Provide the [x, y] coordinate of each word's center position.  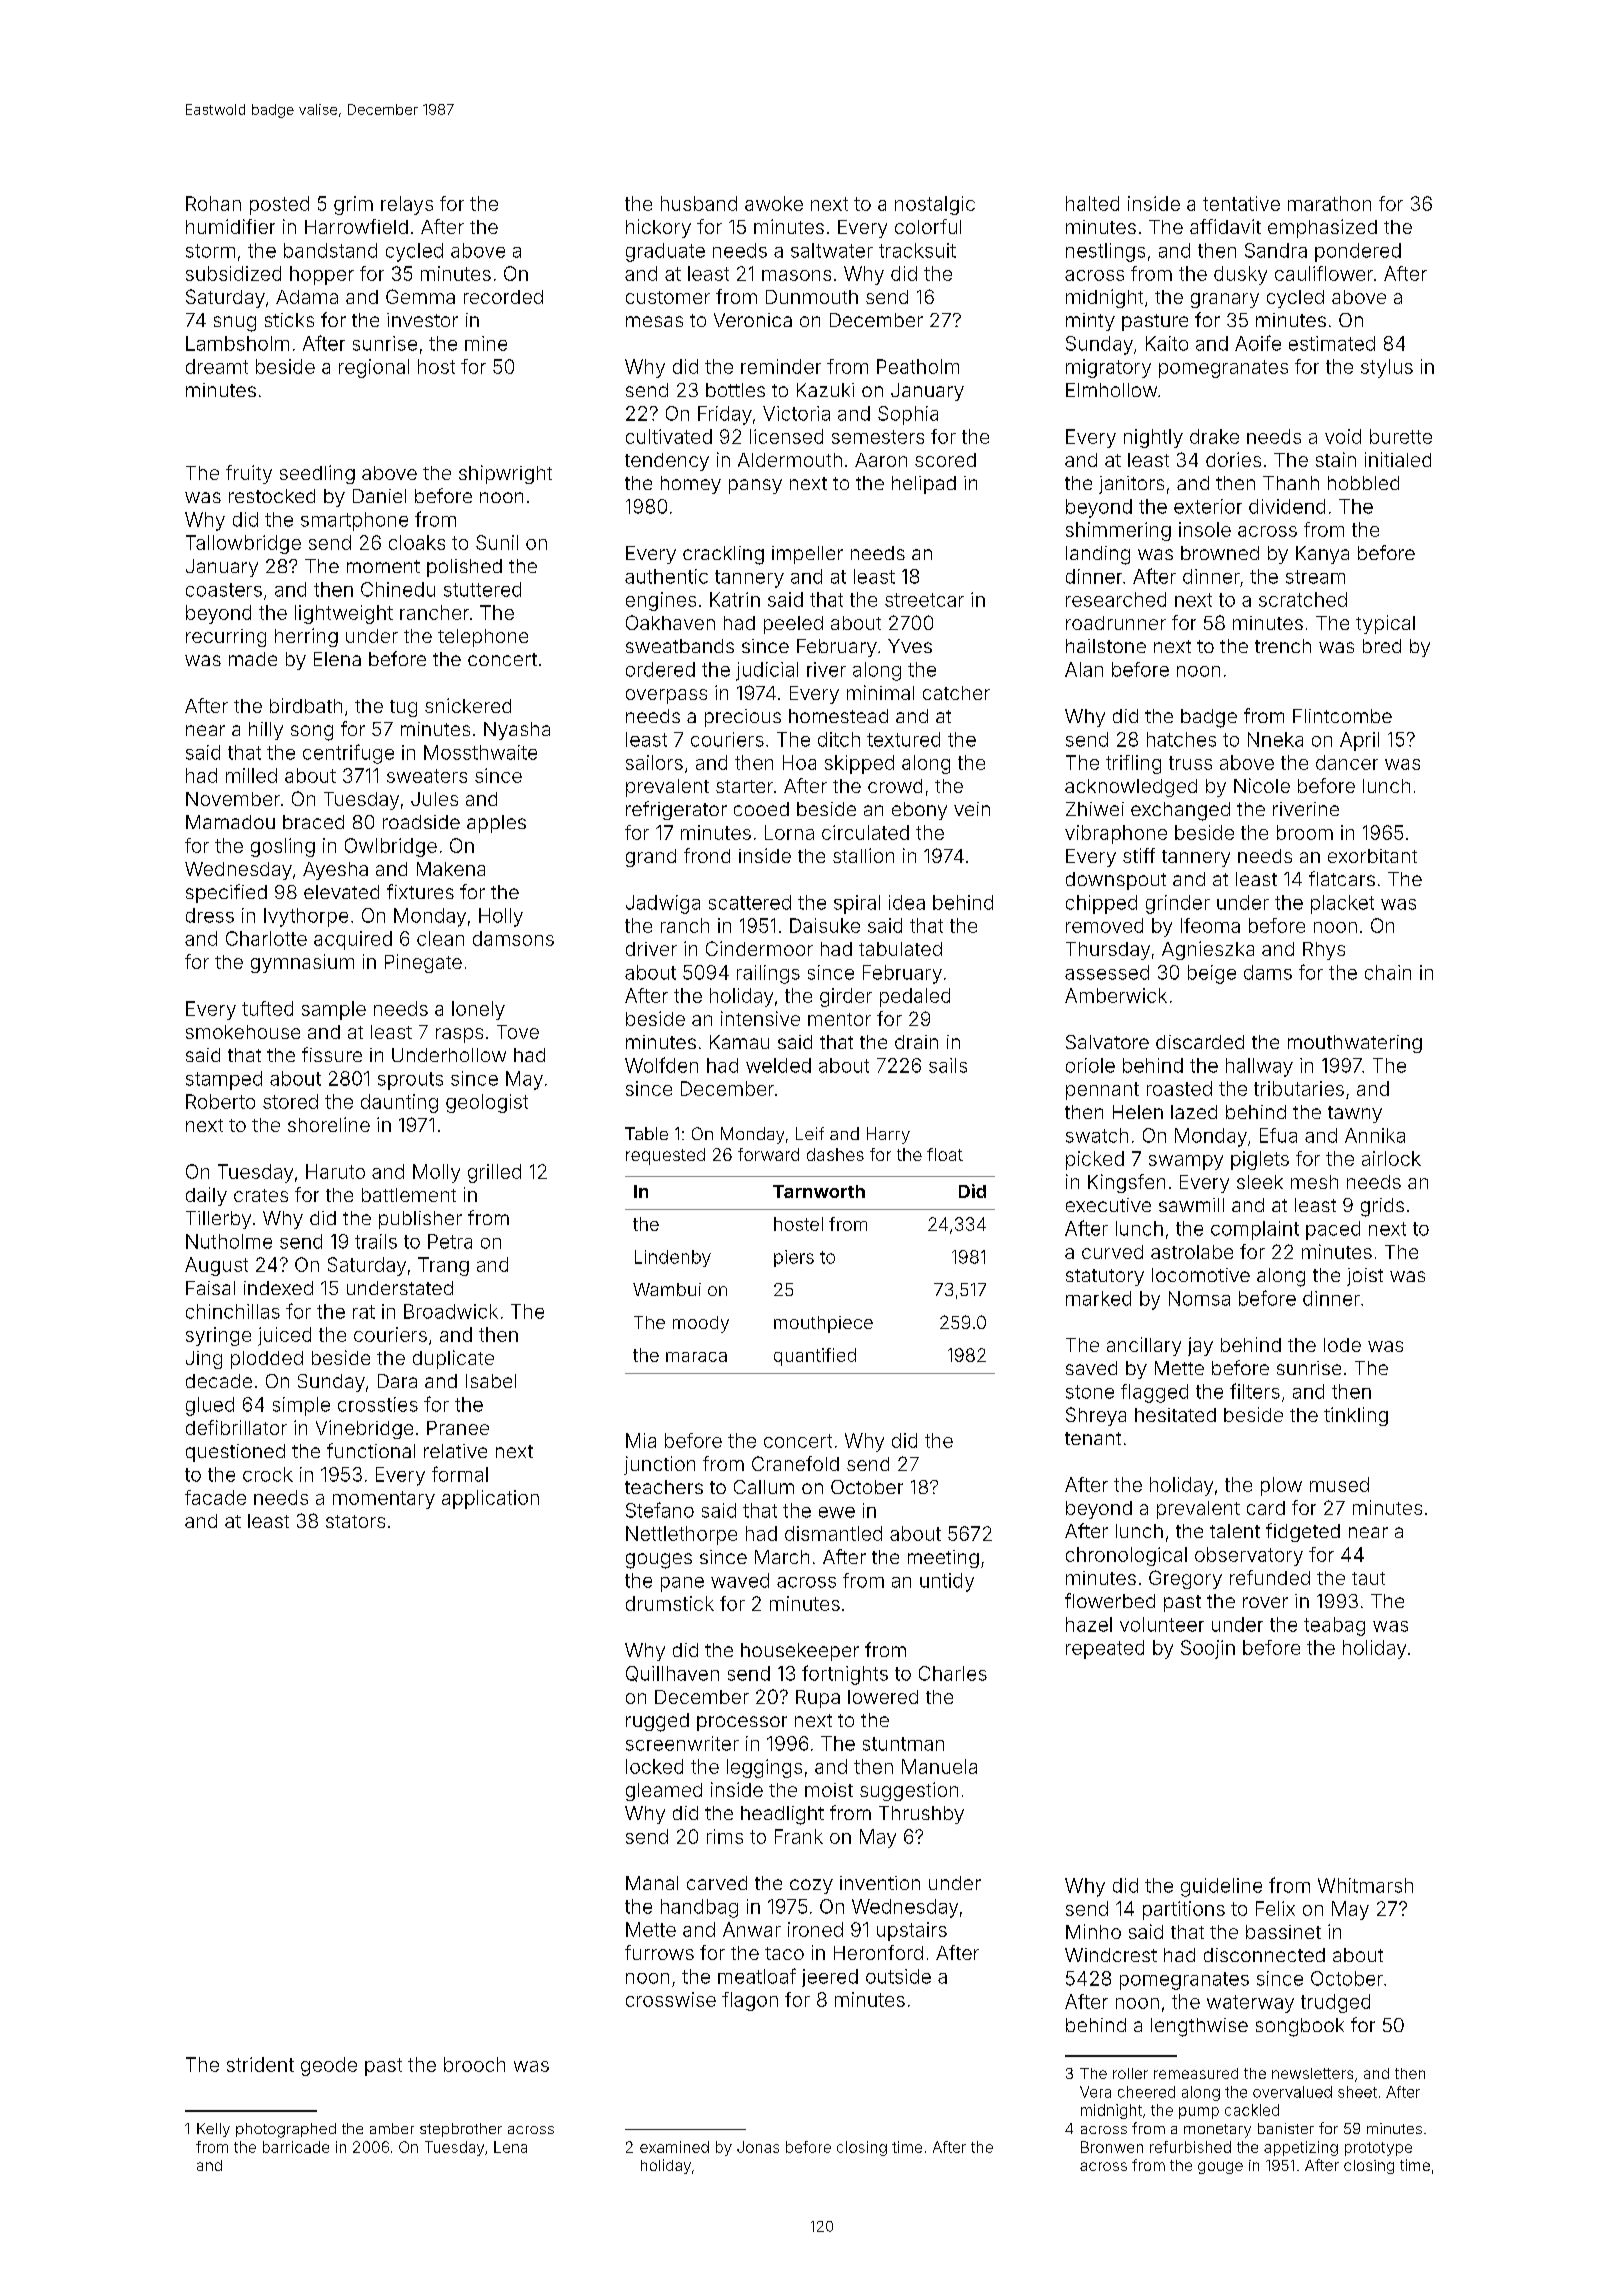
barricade [296, 2147]
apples [496, 824]
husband [699, 203]
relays [407, 205]
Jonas [758, 2147]
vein [972, 809]
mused [1339, 1484]
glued [210, 1406]
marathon [1329, 203]
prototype [1378, 2149]
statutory [1105, 1277]
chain [1388, 972]
